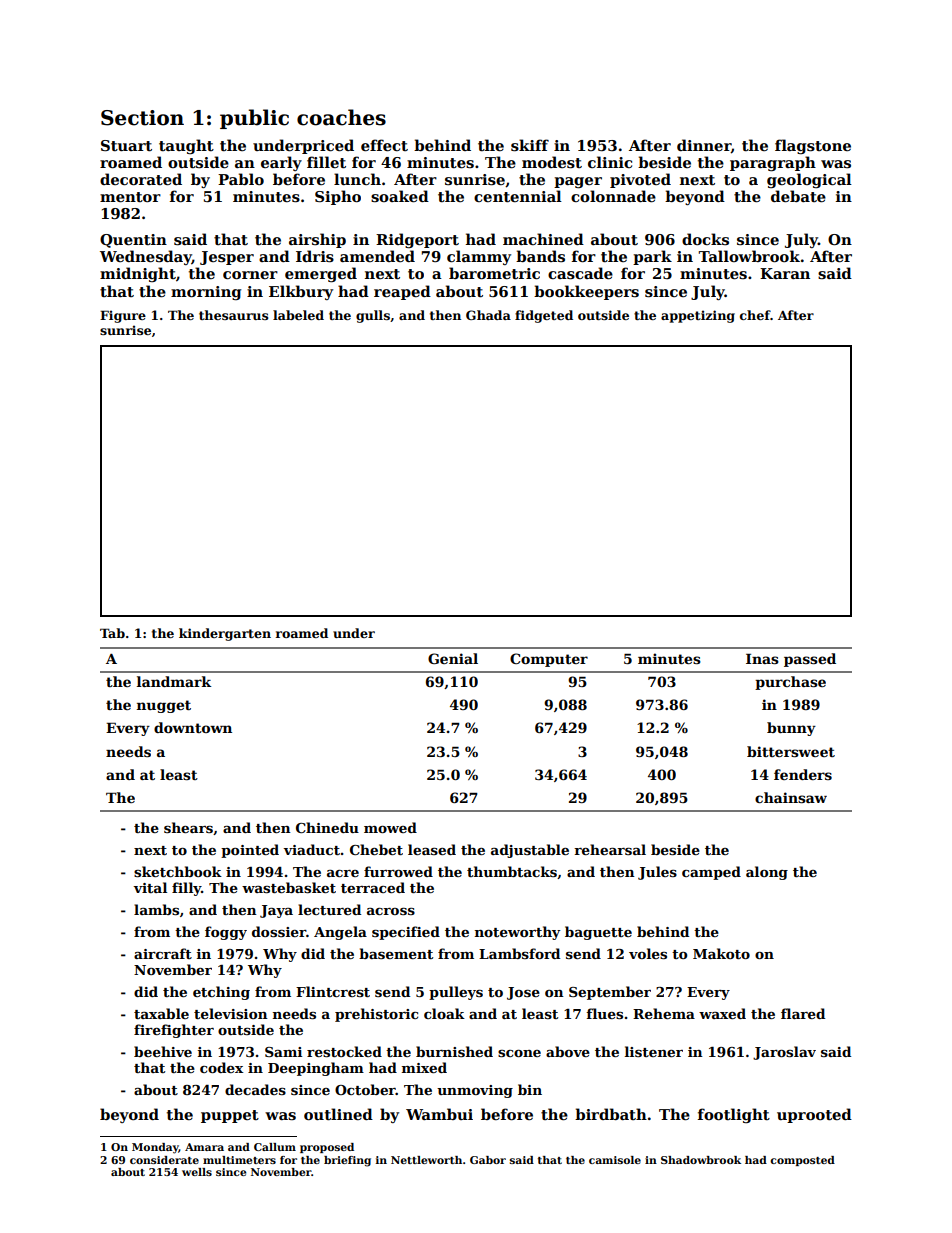 The height and width of the screenshot is (1233, 952). I want to click on kindergarten, so click(225, 634).
